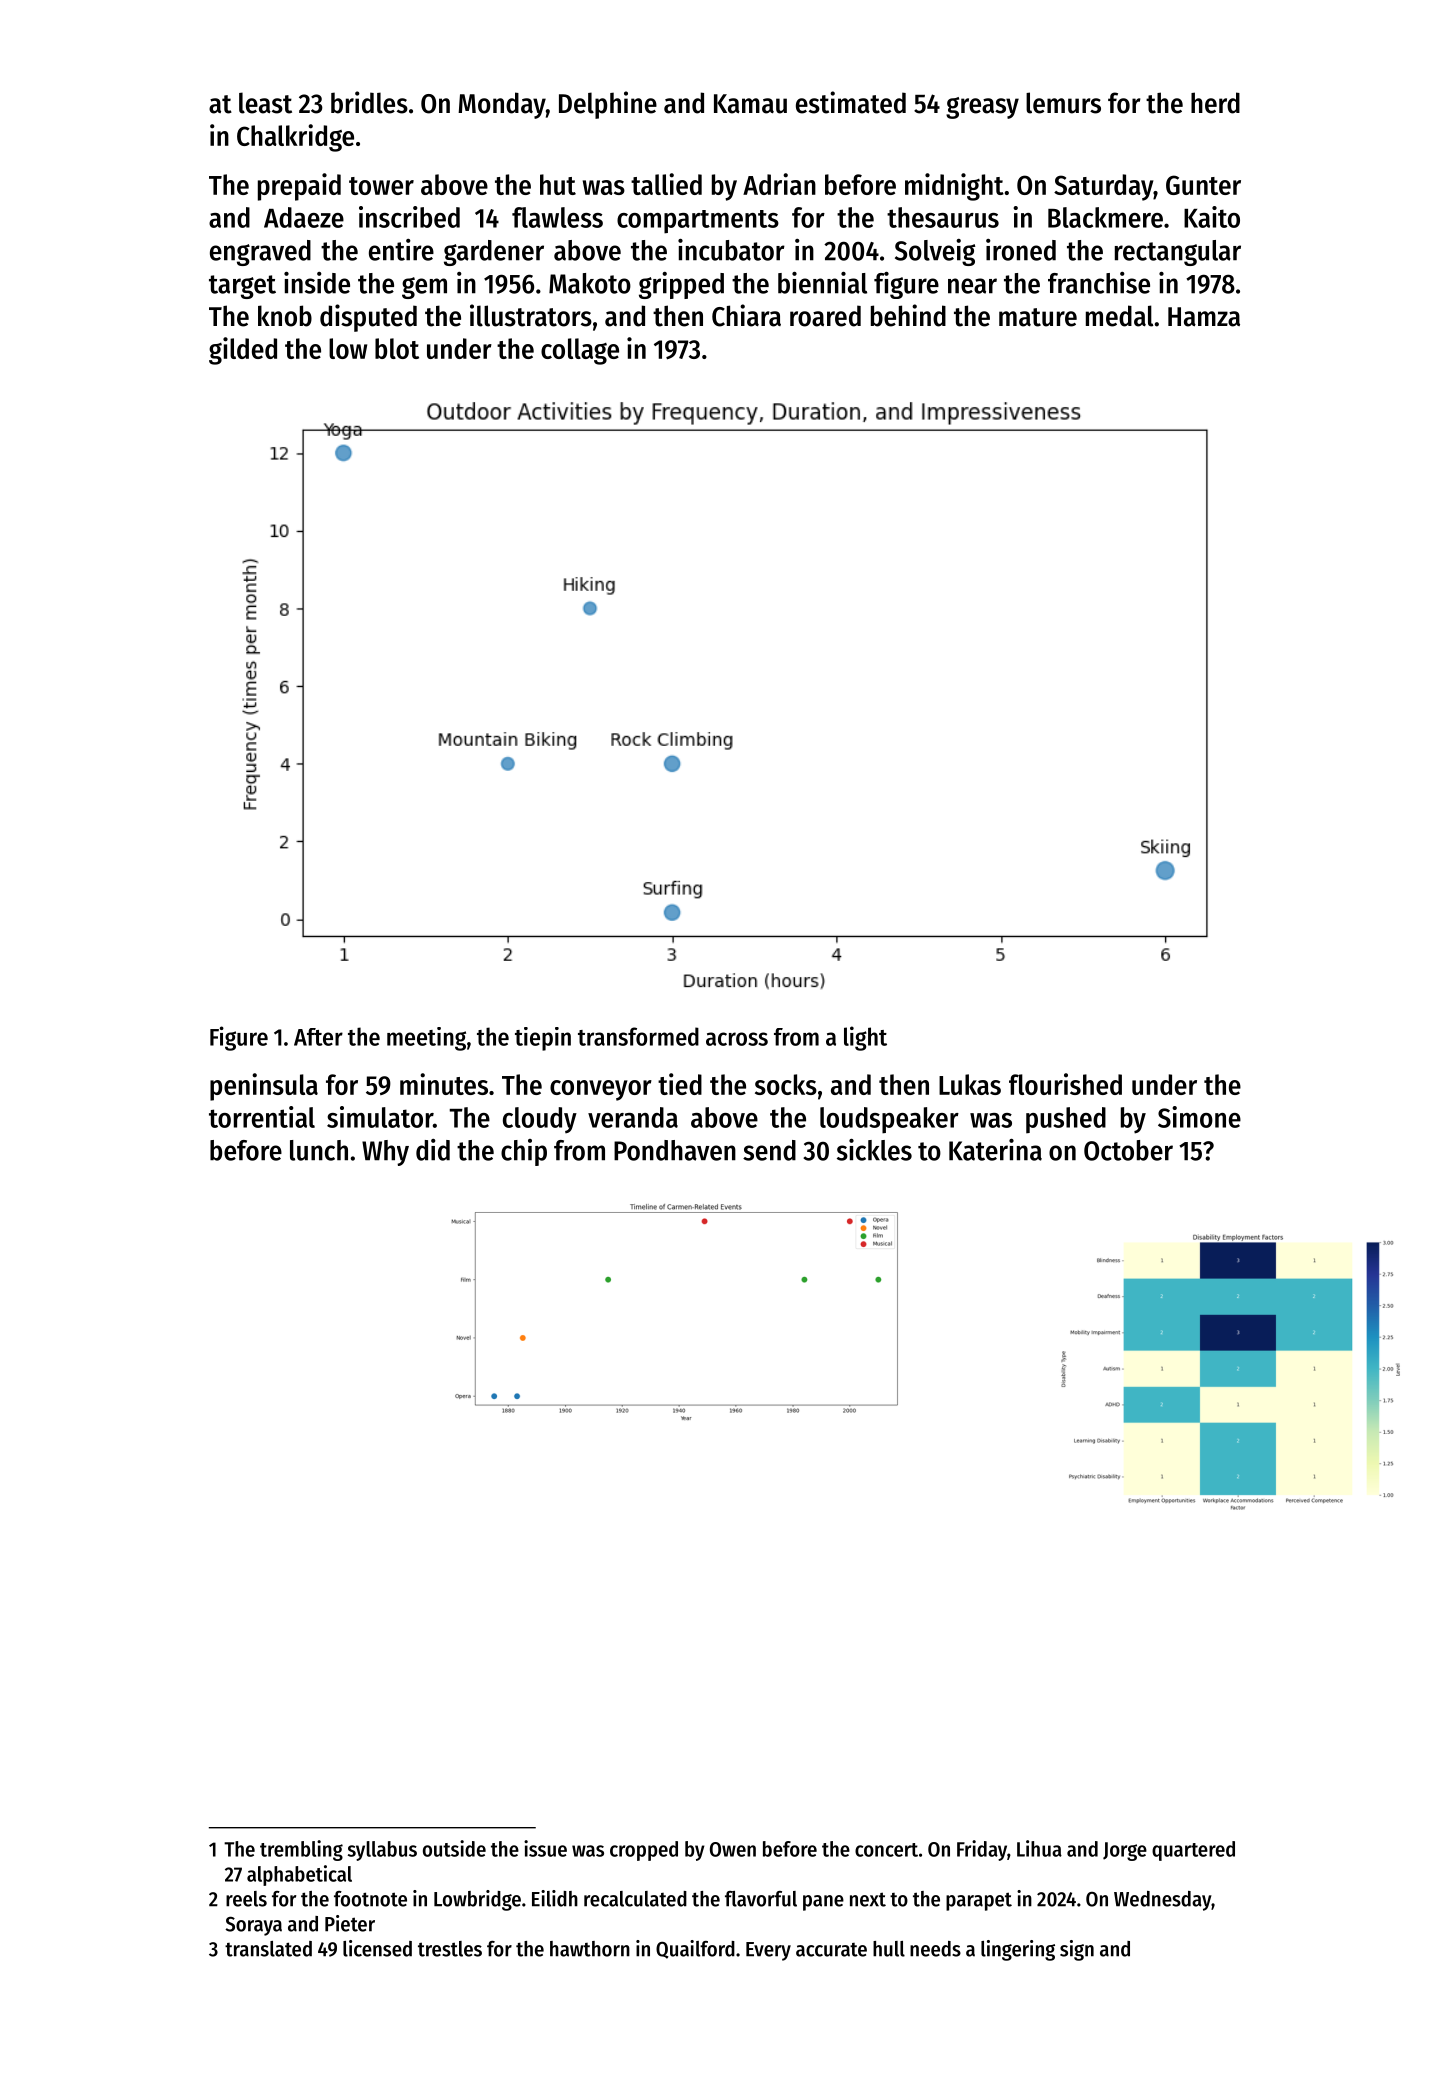  I want to click on blot, so click(397, 348).
